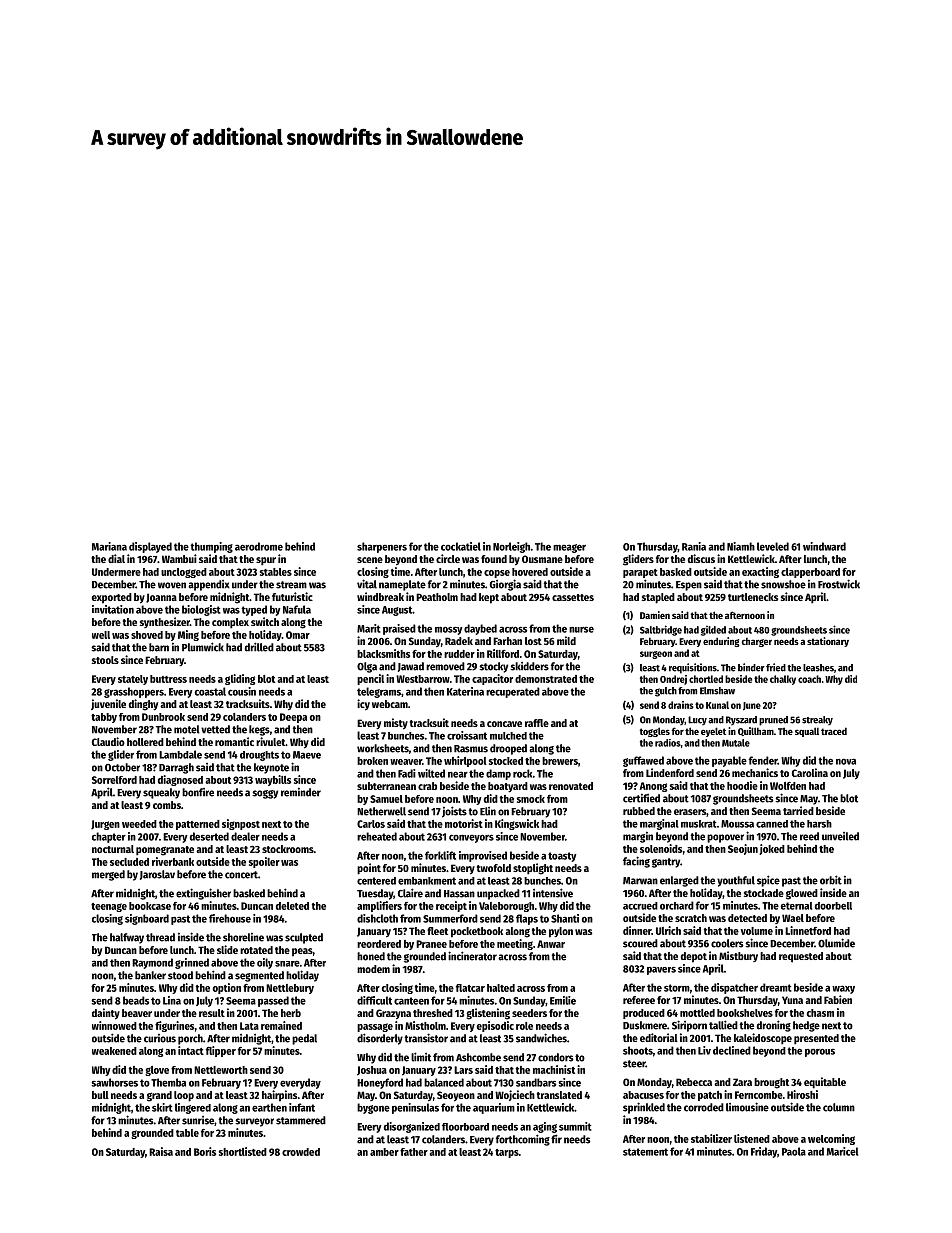 The width and height of the screenshot is (952, 1233). I want to click on porous, so click(820, 1053).
